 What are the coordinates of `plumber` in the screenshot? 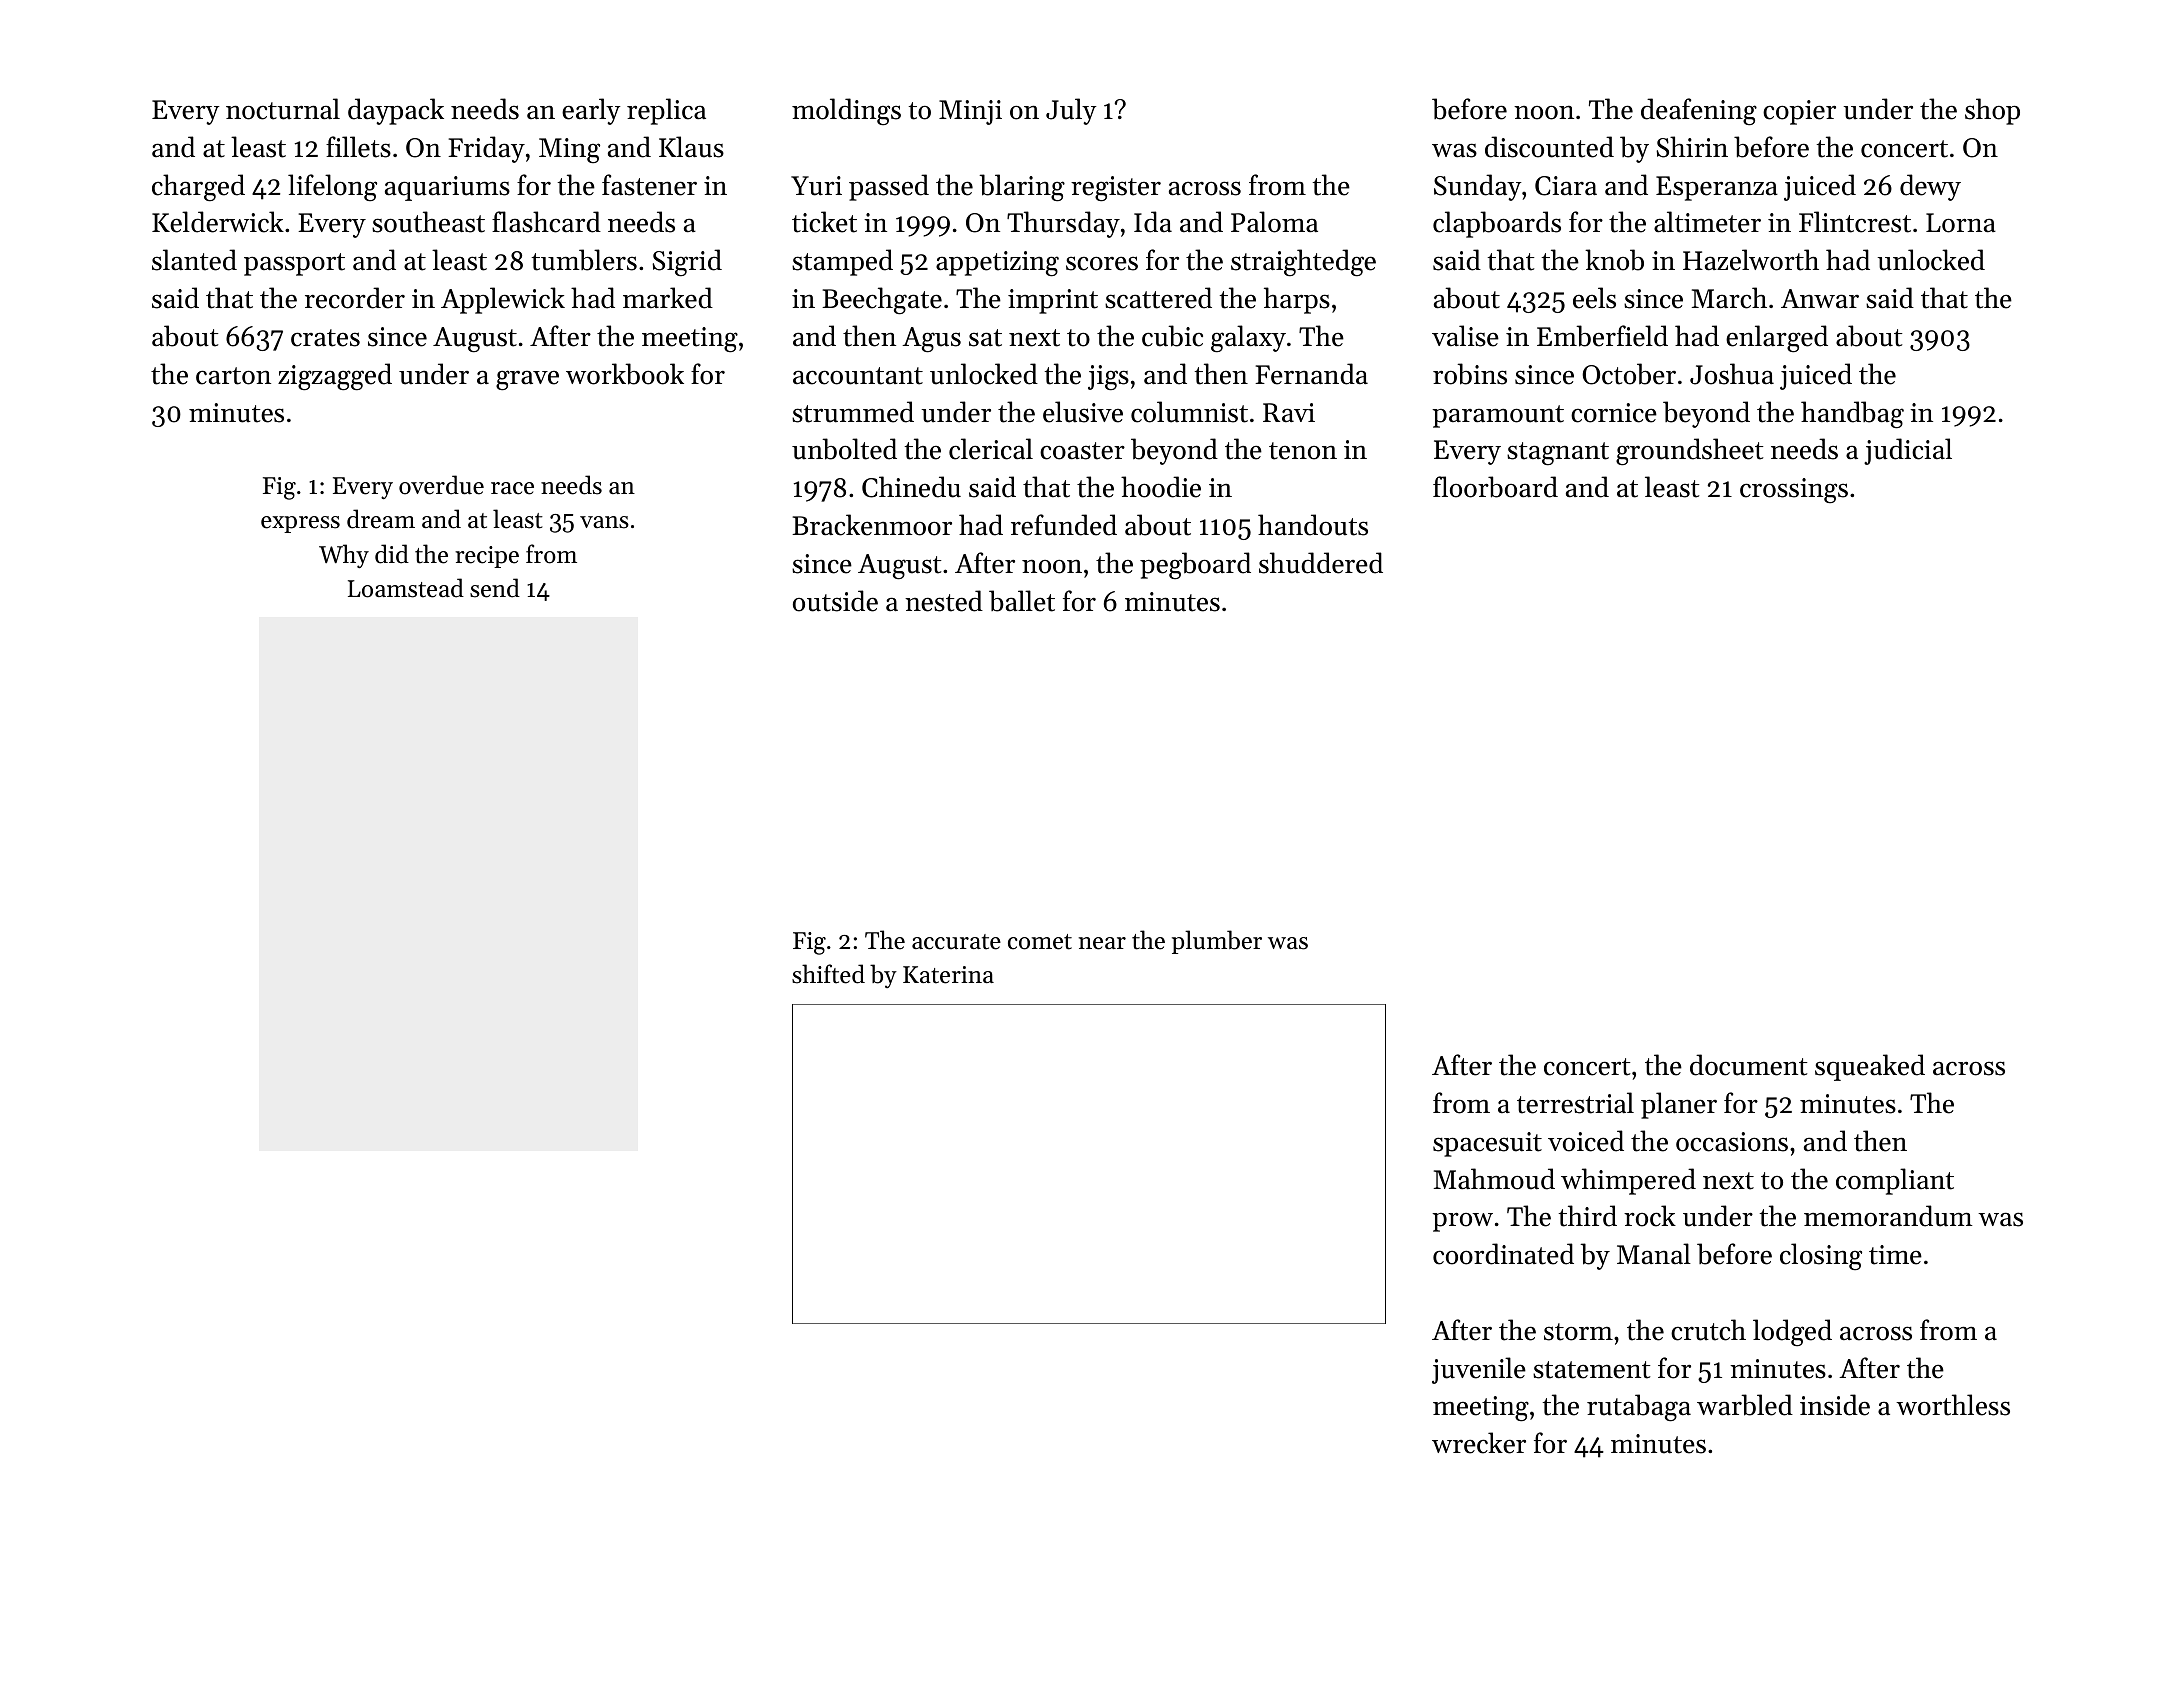 It's located at (1217, 942).
